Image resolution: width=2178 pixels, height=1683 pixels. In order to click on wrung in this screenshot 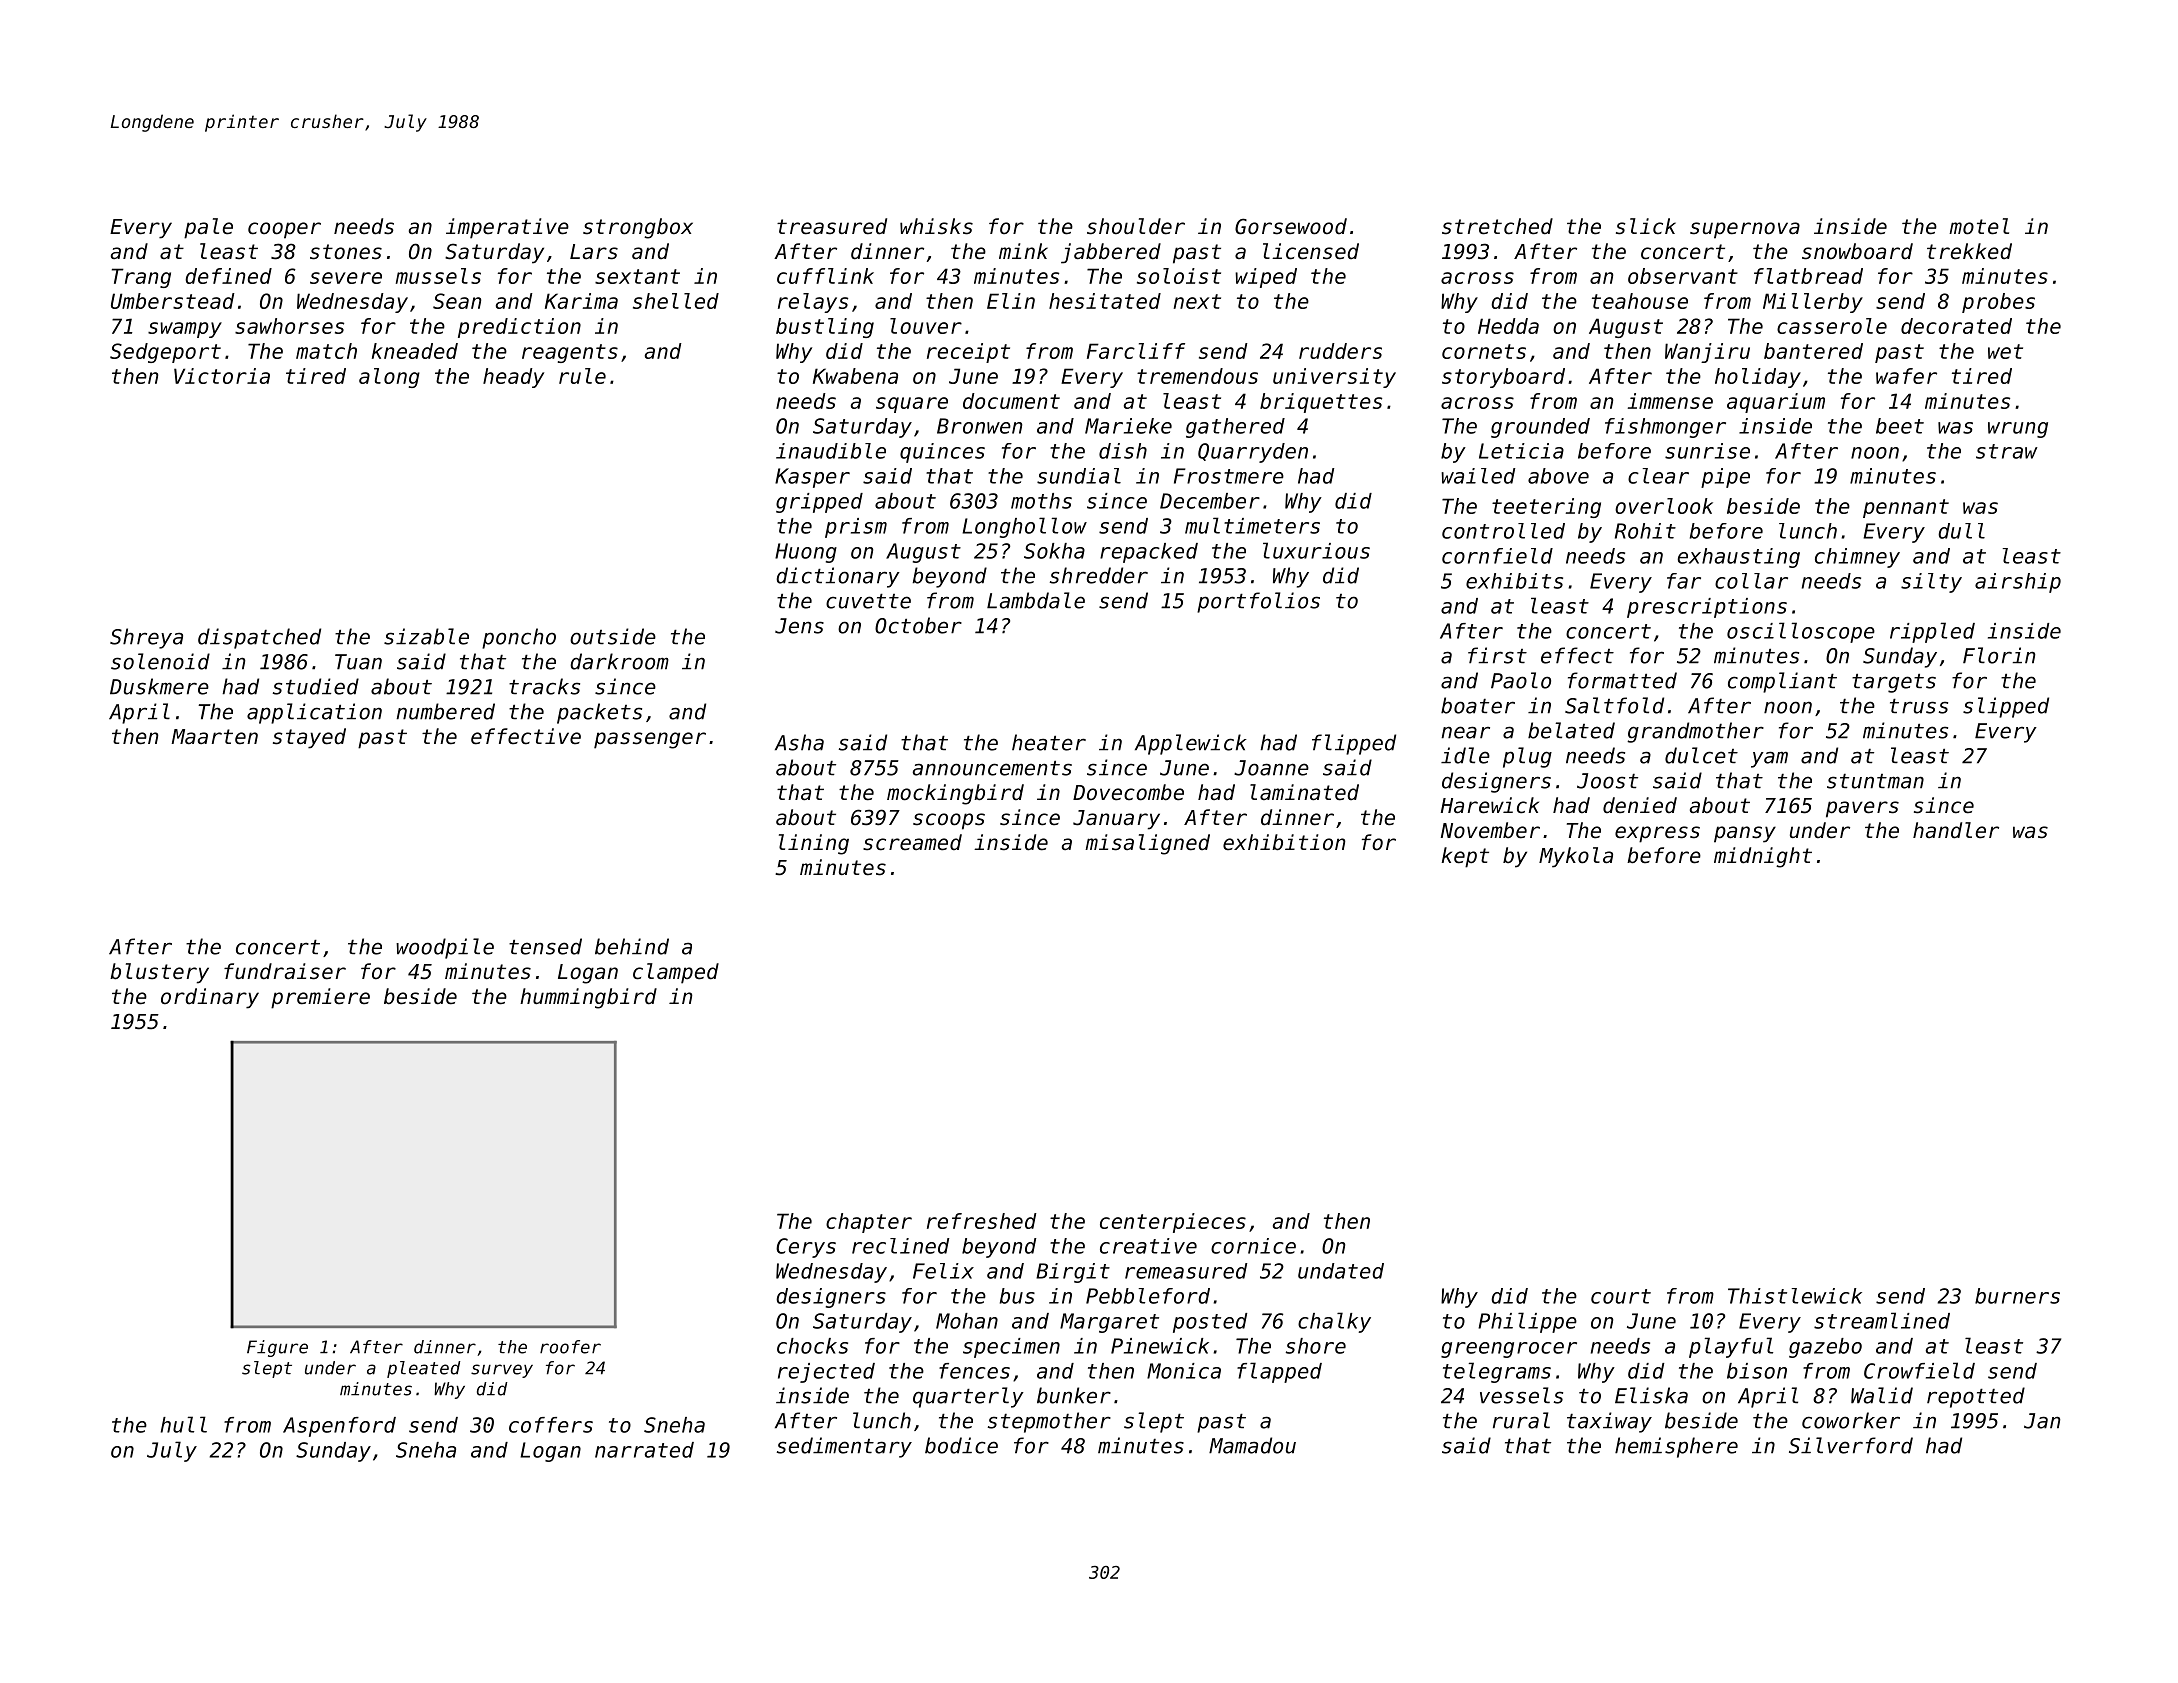, I will do `click(2018, 430)`.
